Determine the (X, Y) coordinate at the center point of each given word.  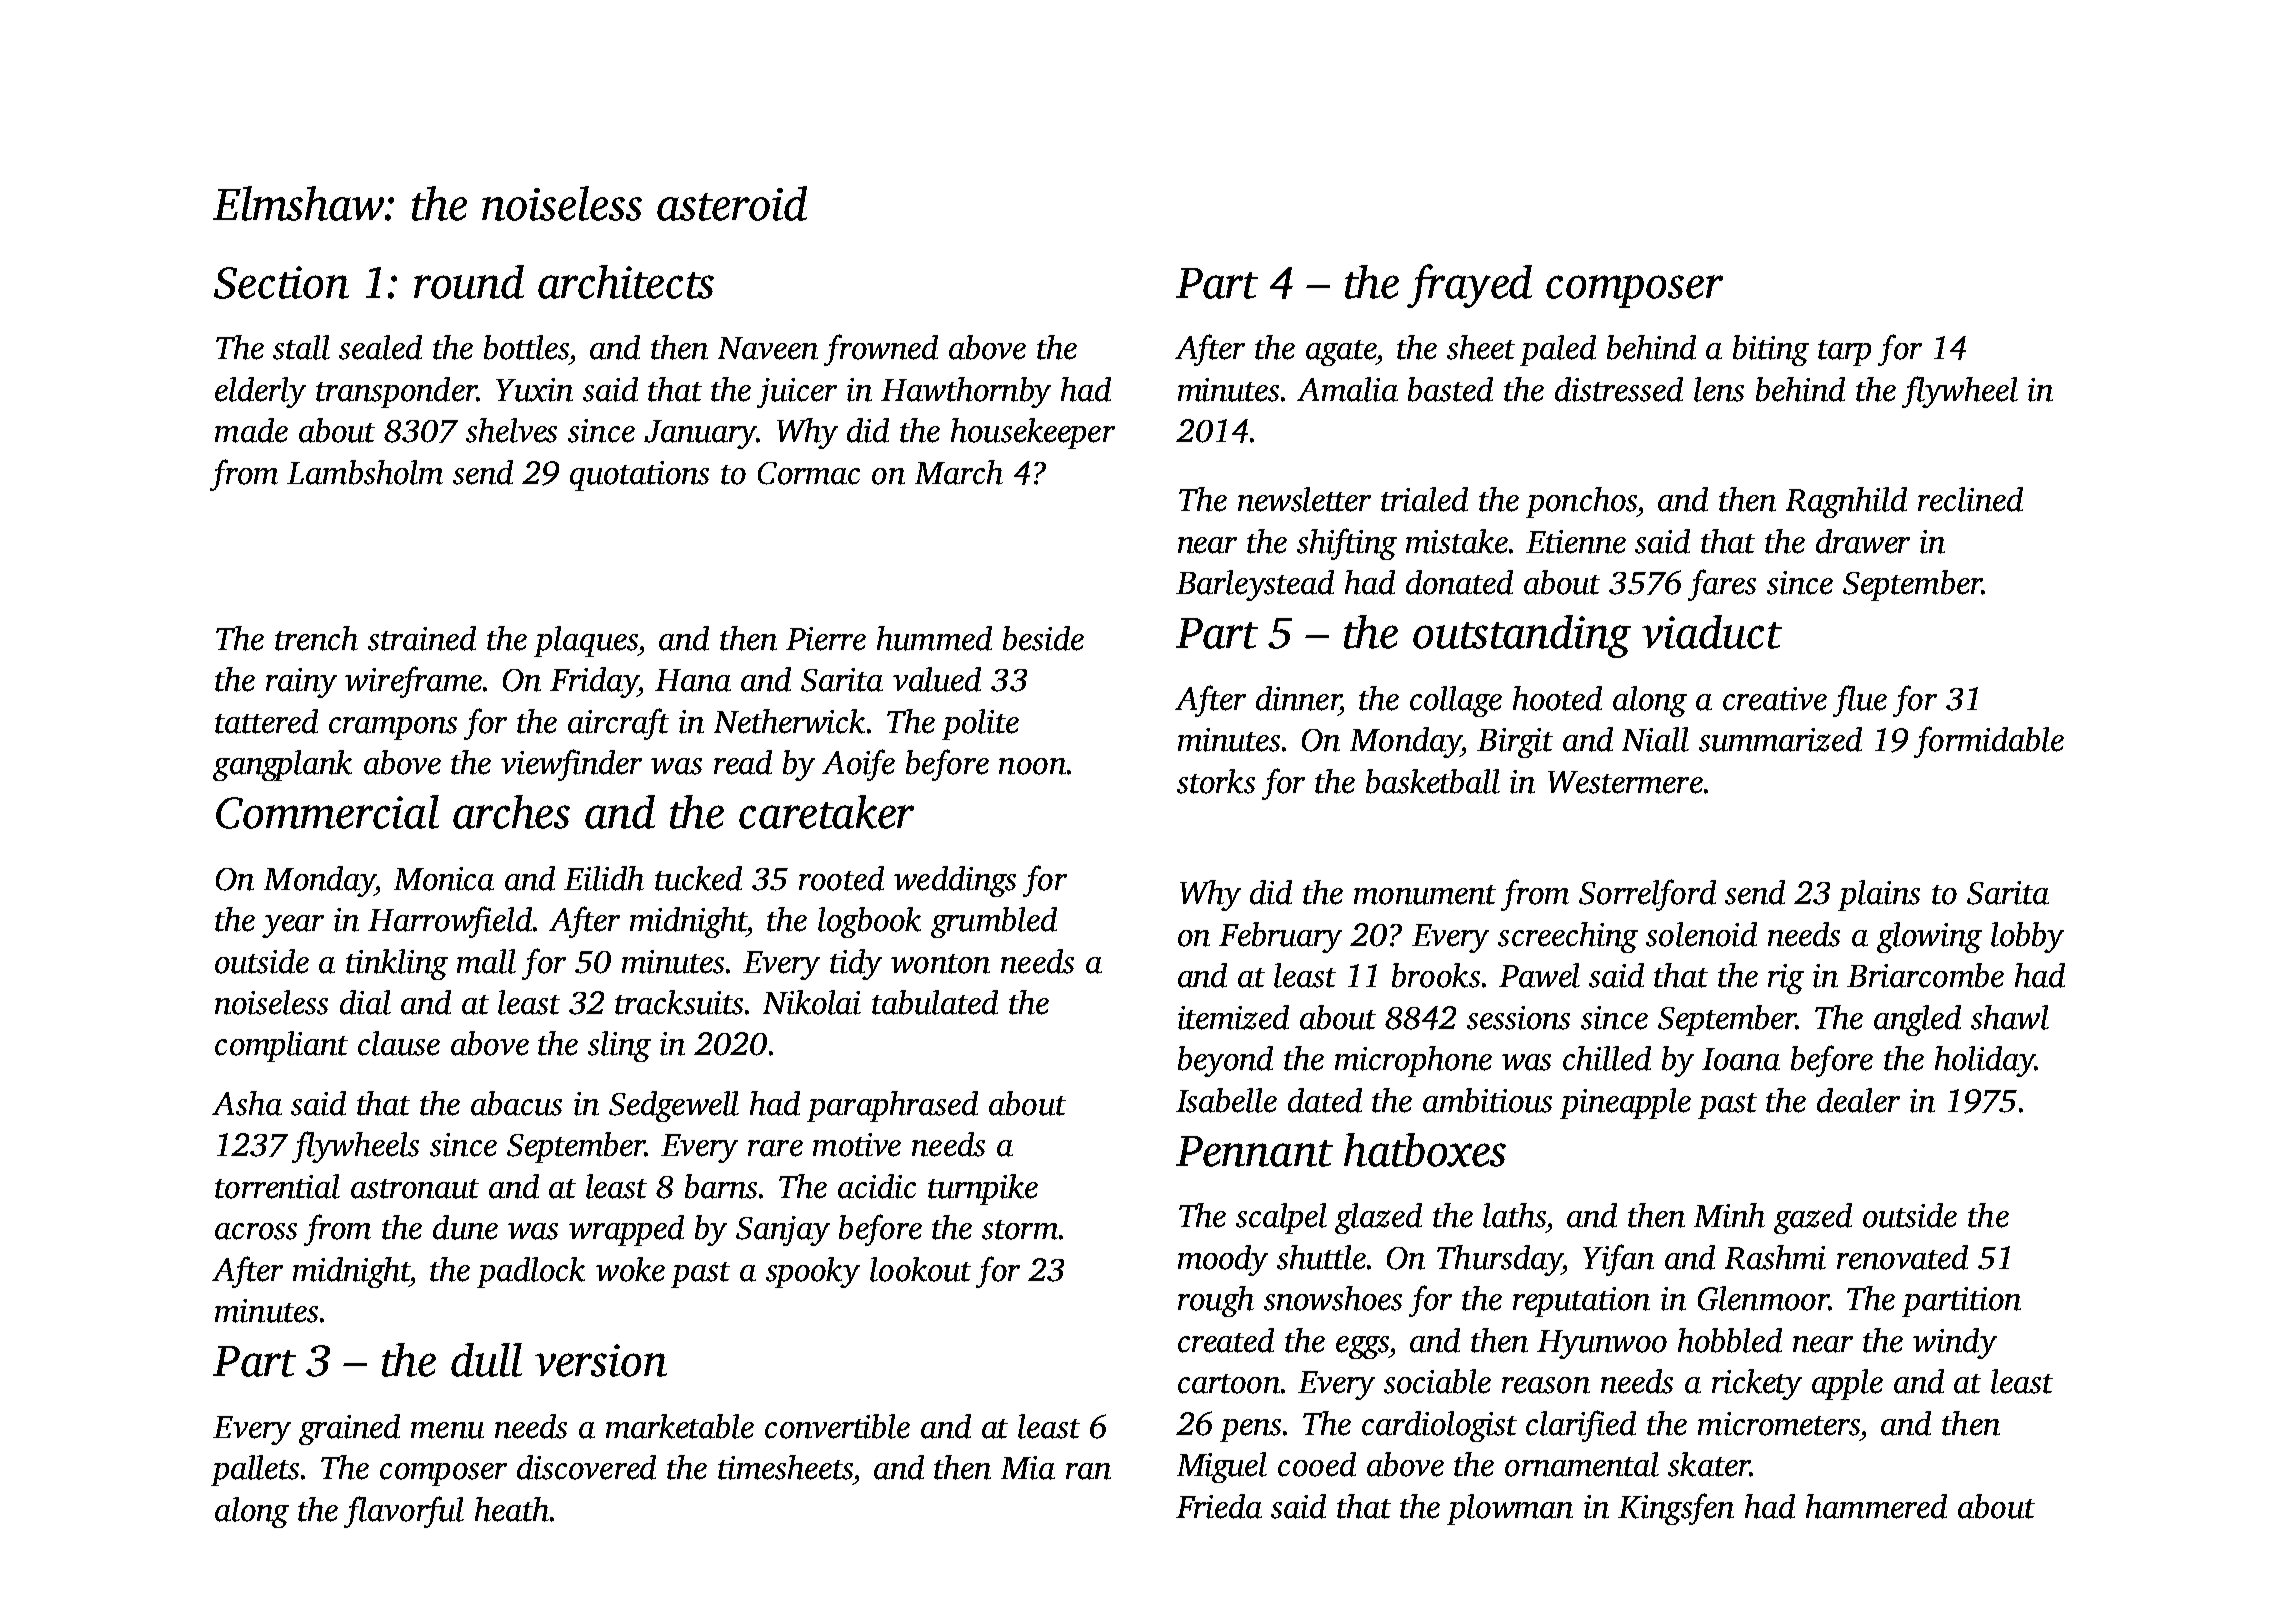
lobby (2027, 937)
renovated (1902, 1257)
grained (349, 1429)
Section (281, 282)
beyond (1225, 1061)
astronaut (415, 1189)
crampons (393, 728)
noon (1032, 766)
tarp (1844, 353)
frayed (1469, 286)
